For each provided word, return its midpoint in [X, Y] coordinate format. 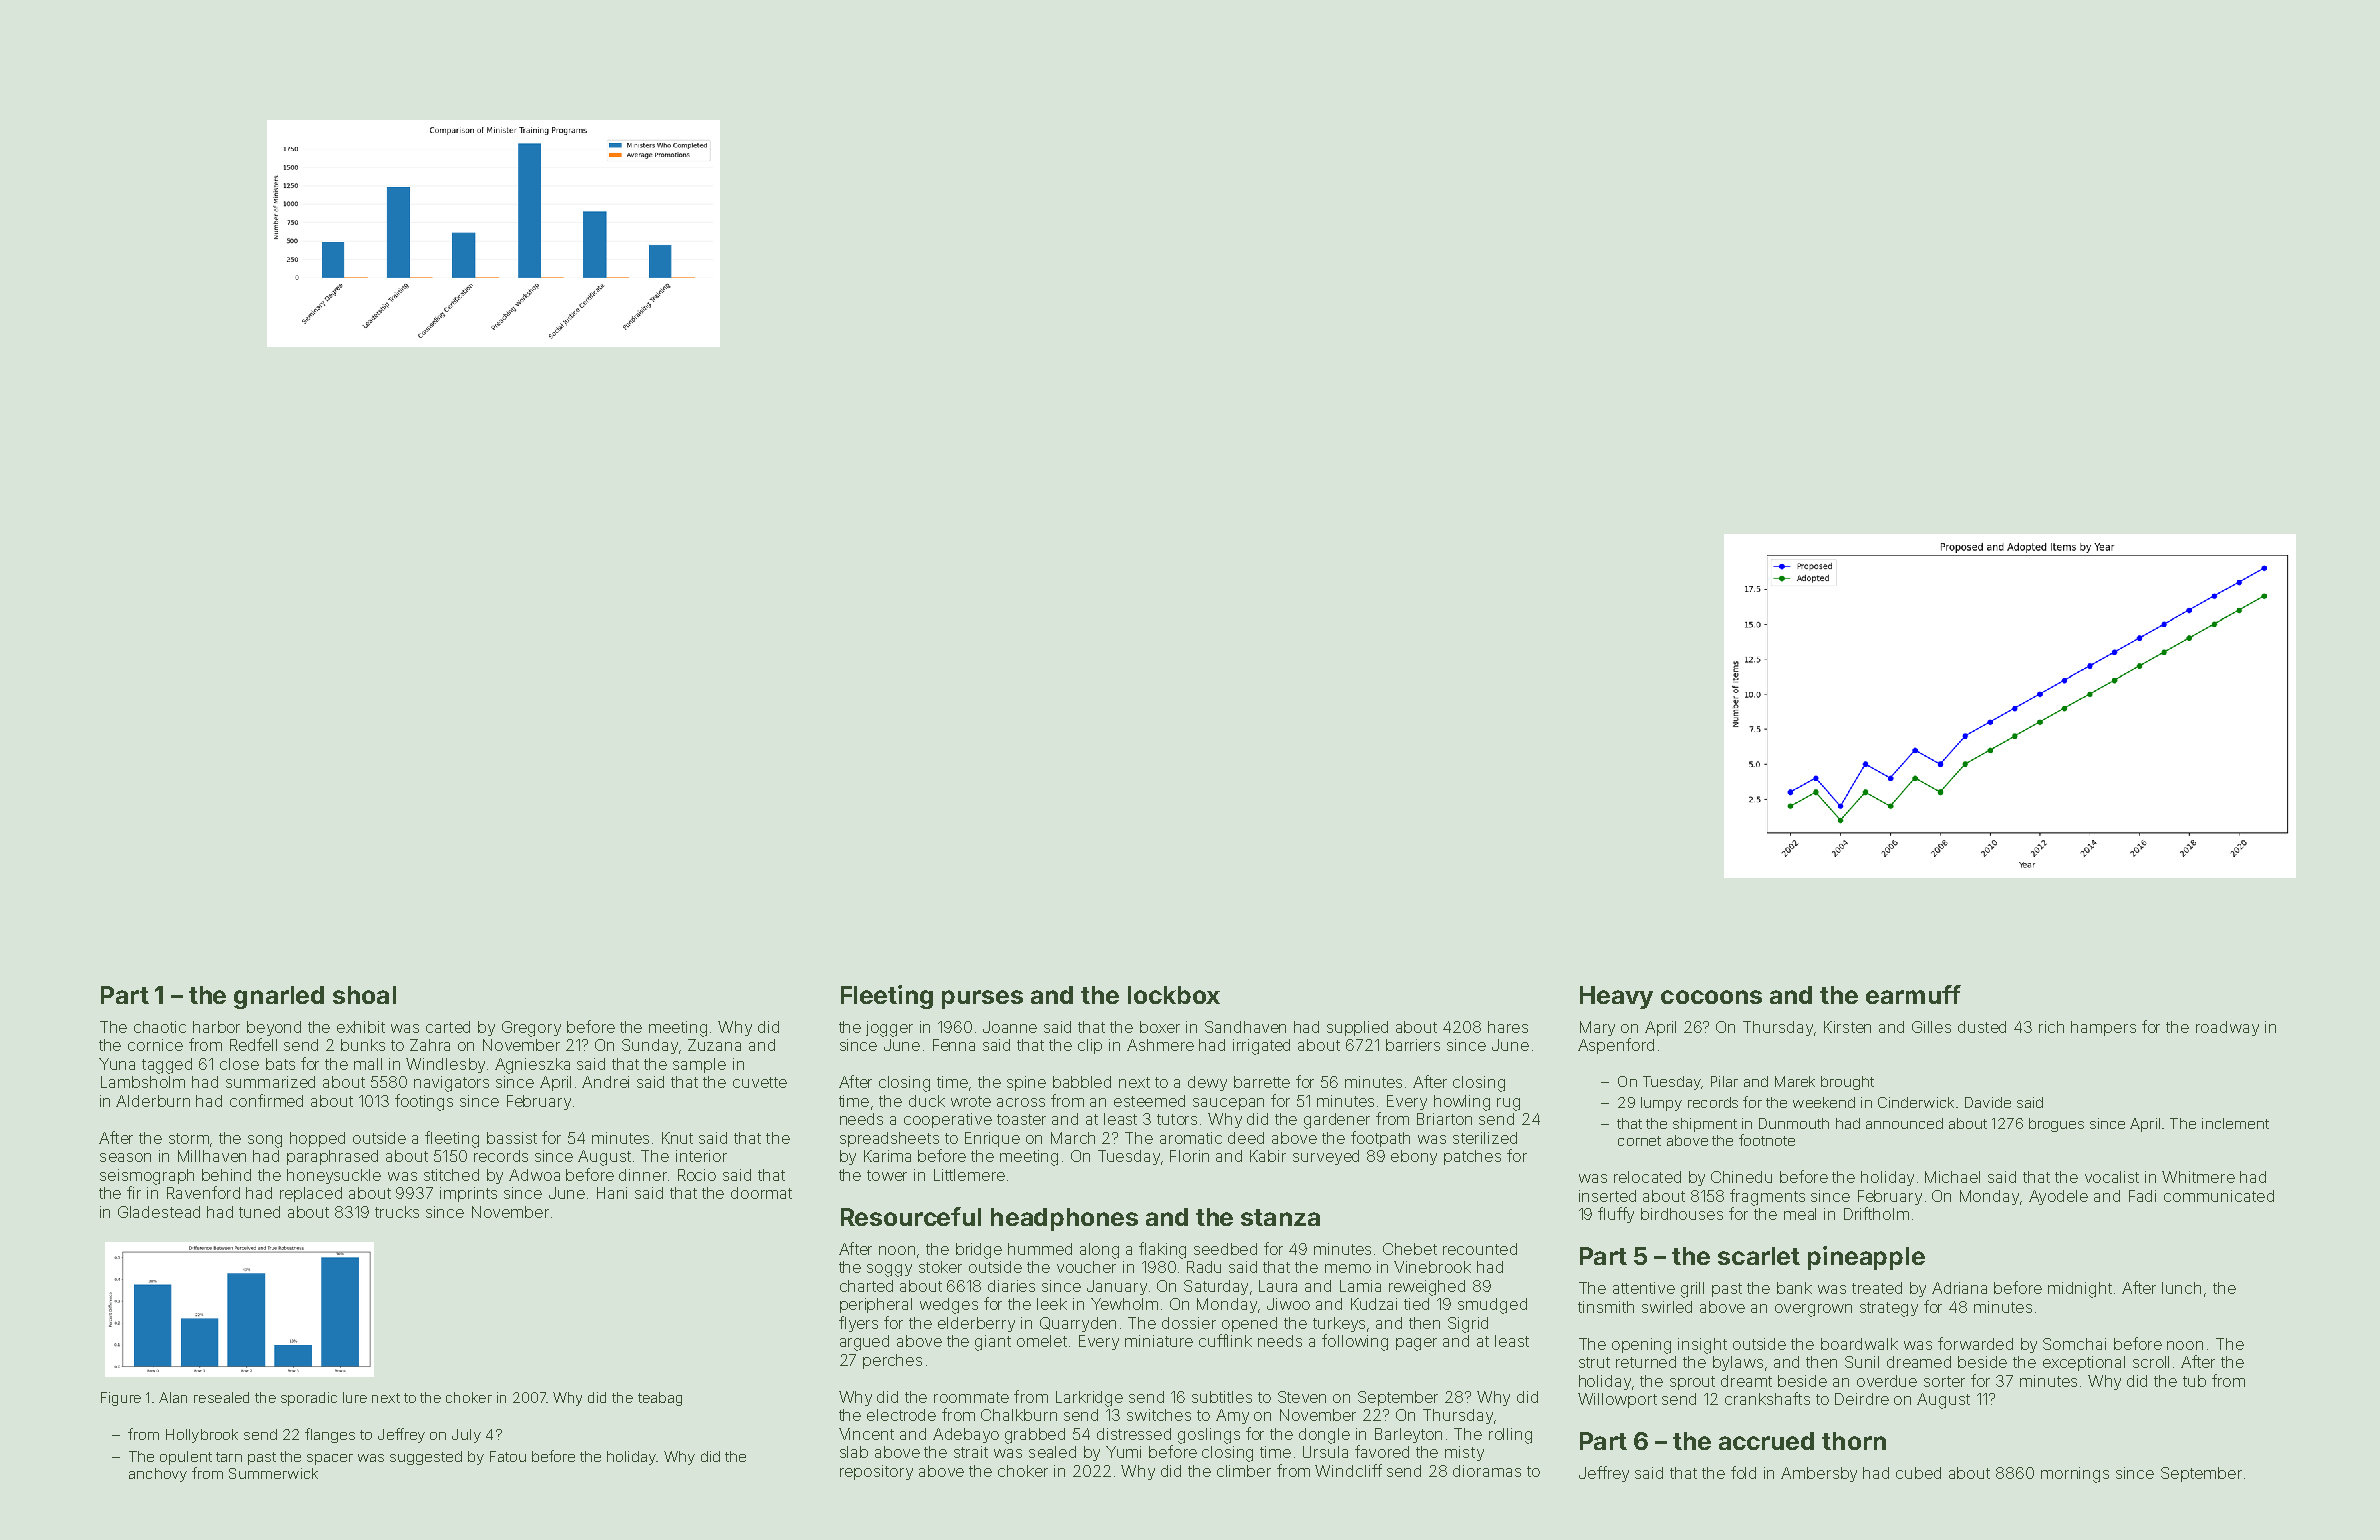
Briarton [1444, 1119]
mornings [2075, 1475]
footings [424, 1102]
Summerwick [273, 1473]
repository [876, 1472]
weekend [1824, 1102]
